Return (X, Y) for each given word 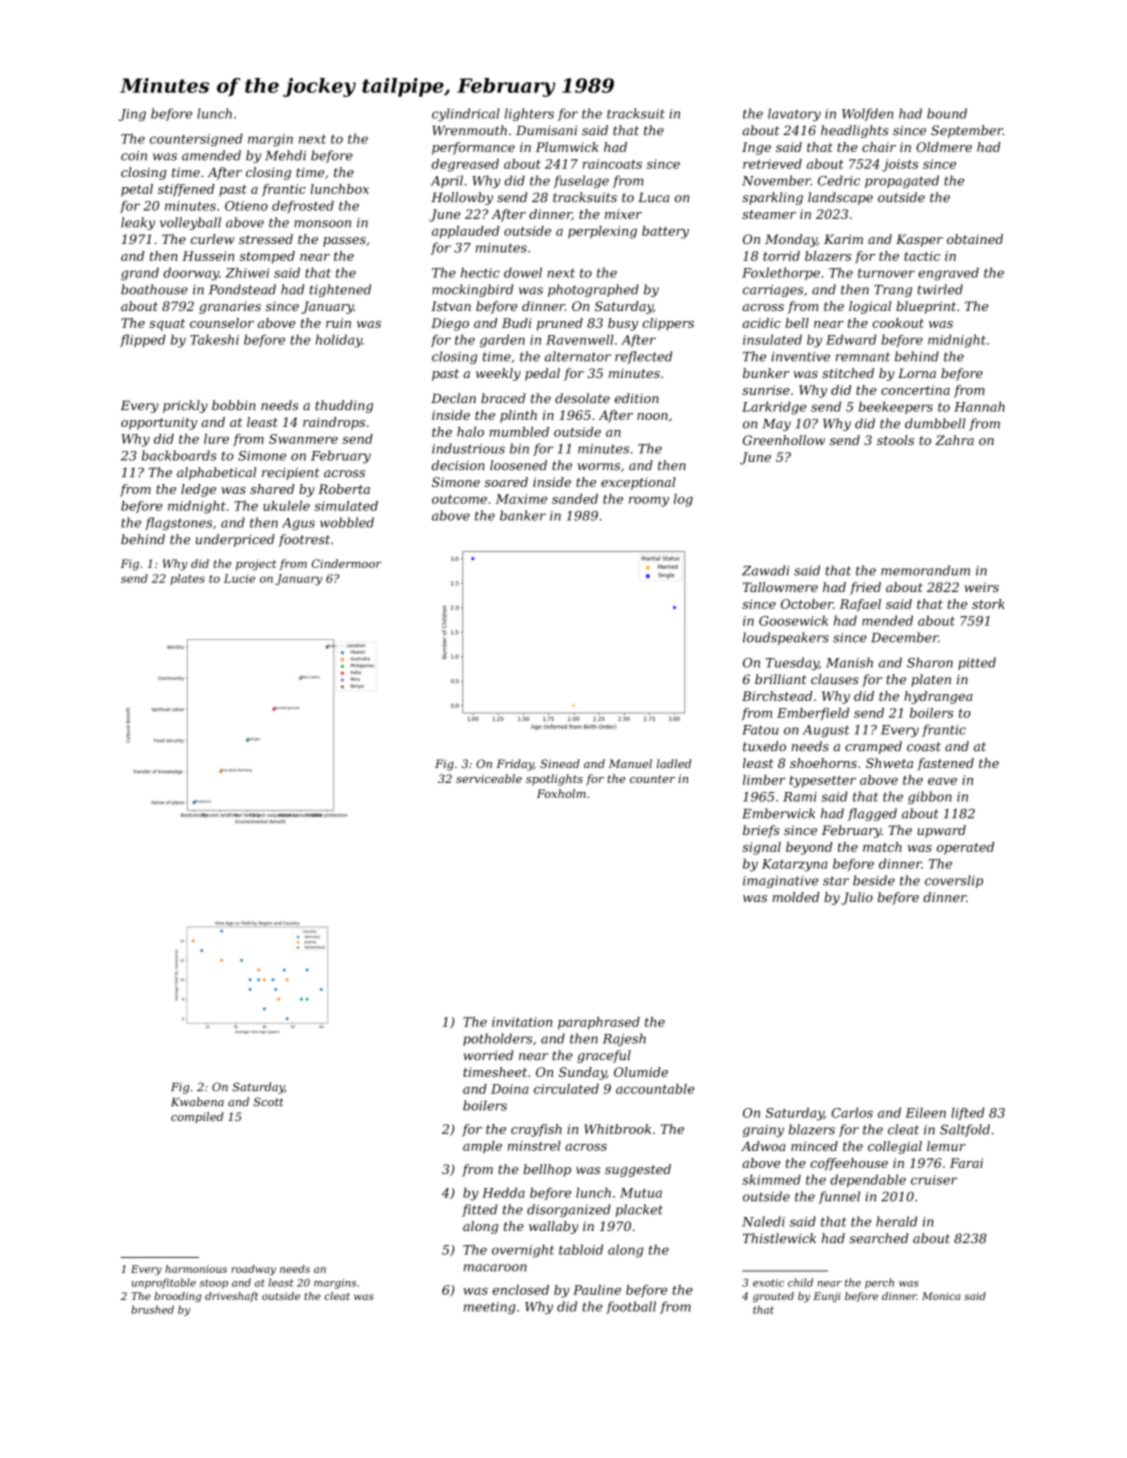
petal (137, 190)
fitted (479, 1210)
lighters (529, 114)
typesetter (822, 782)
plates (187, 579)
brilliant (781, 679)
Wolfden (867, 114)
